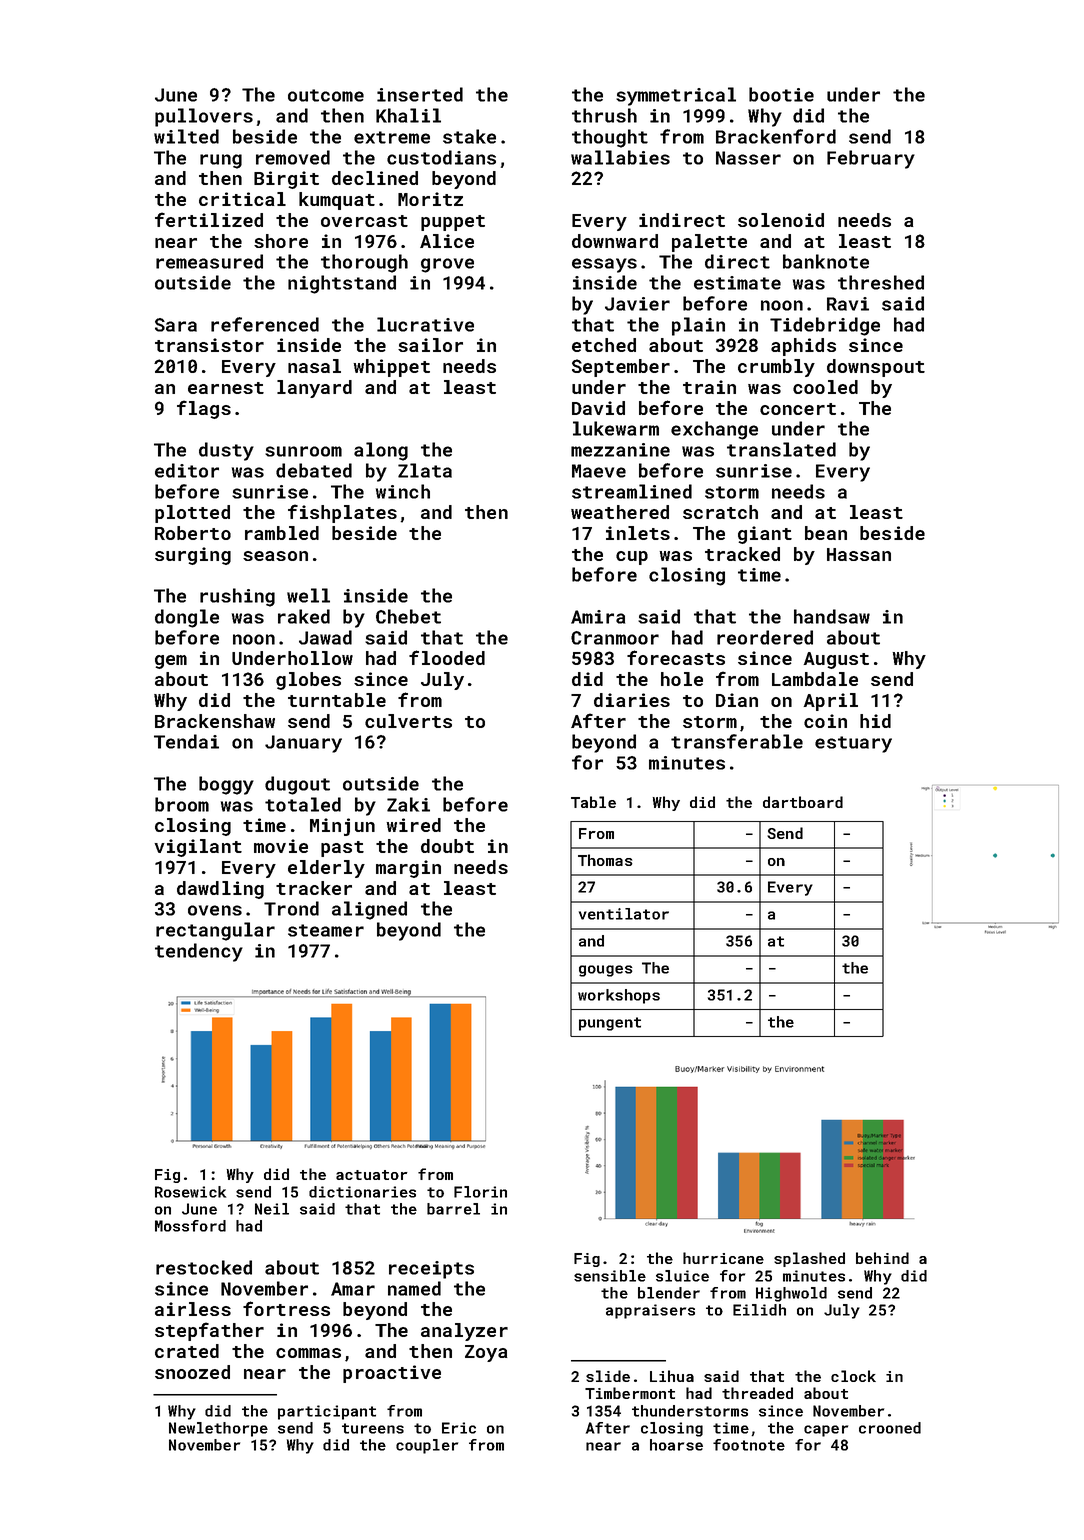  I want to click on inserted, so click(420, 94).
